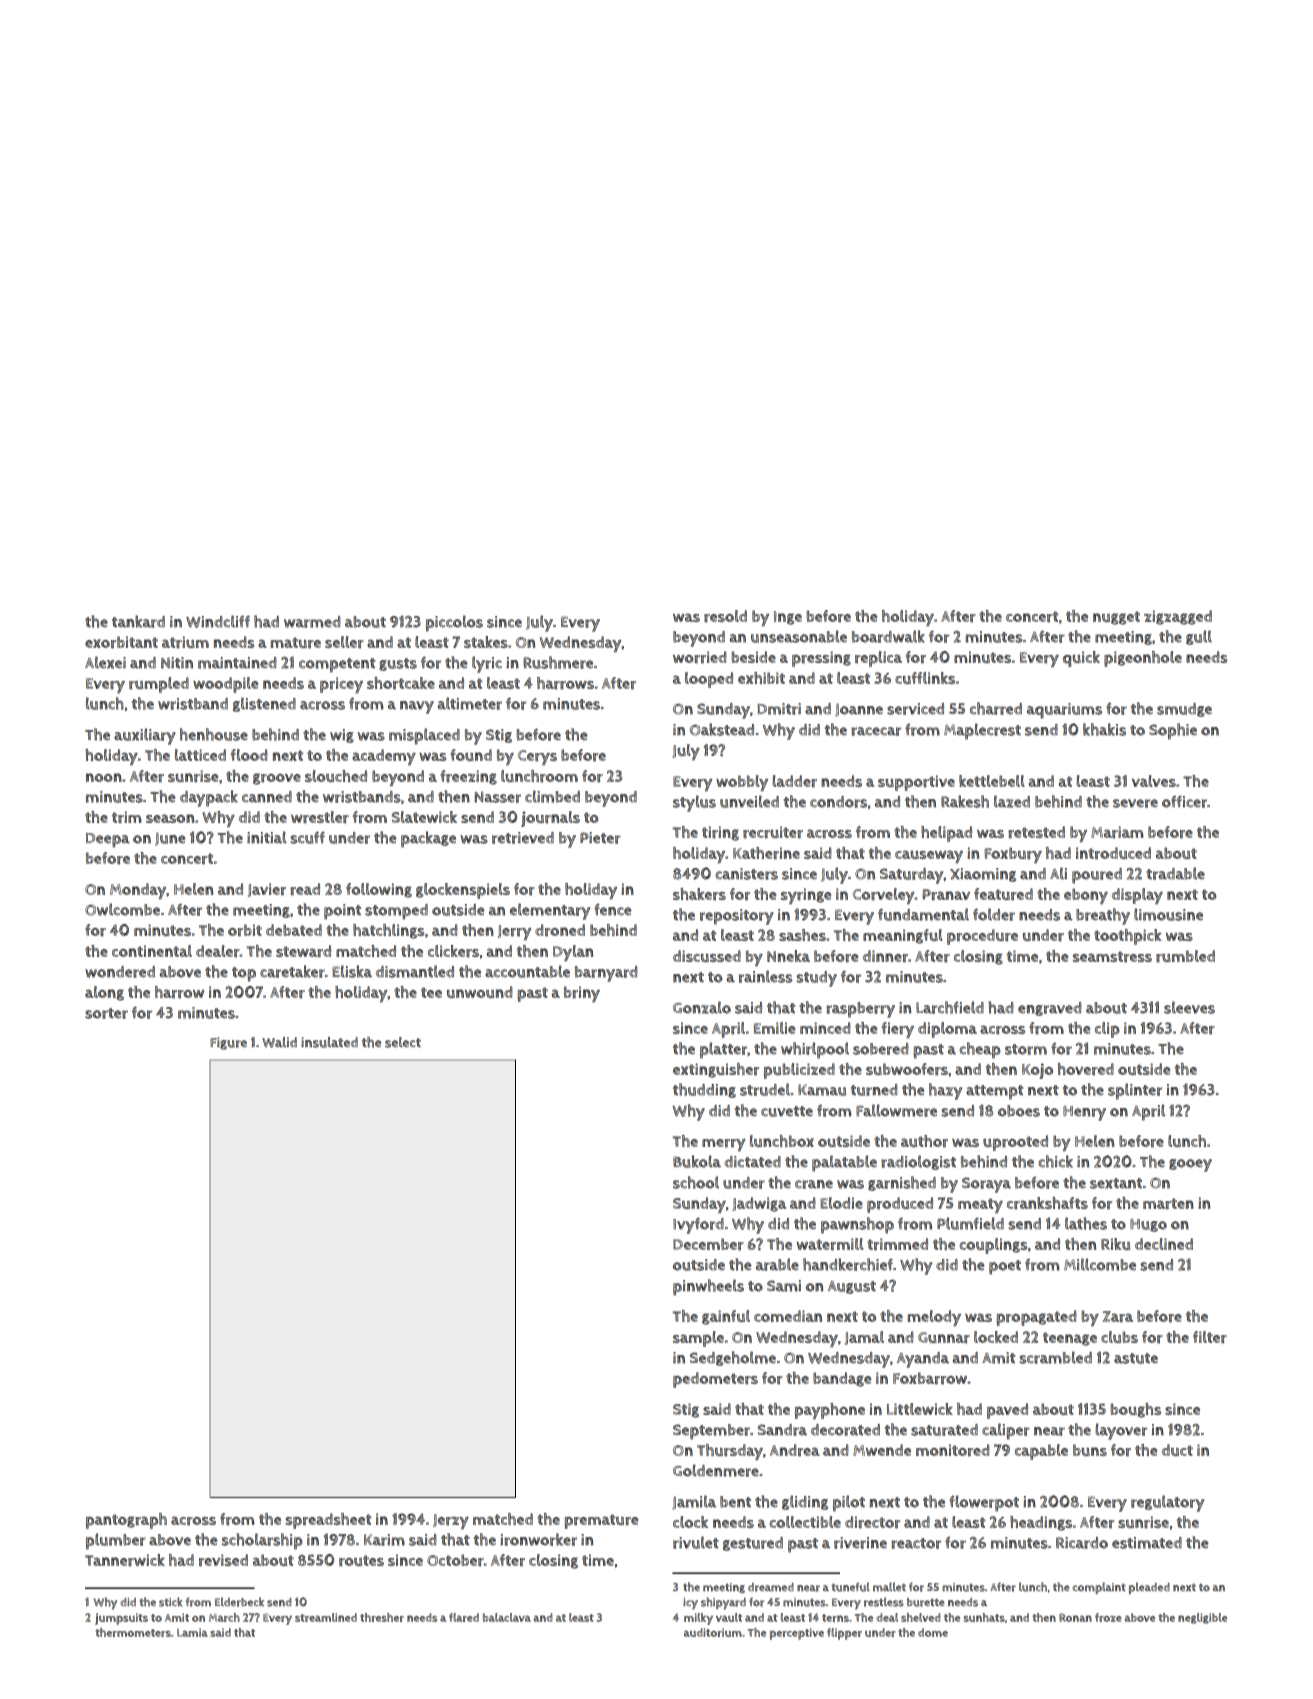 The image size is (1313, 1699). What do you see at coordinates (104, 777) in the screenshot?
I see `noon` at bounding box center [104, 777].
